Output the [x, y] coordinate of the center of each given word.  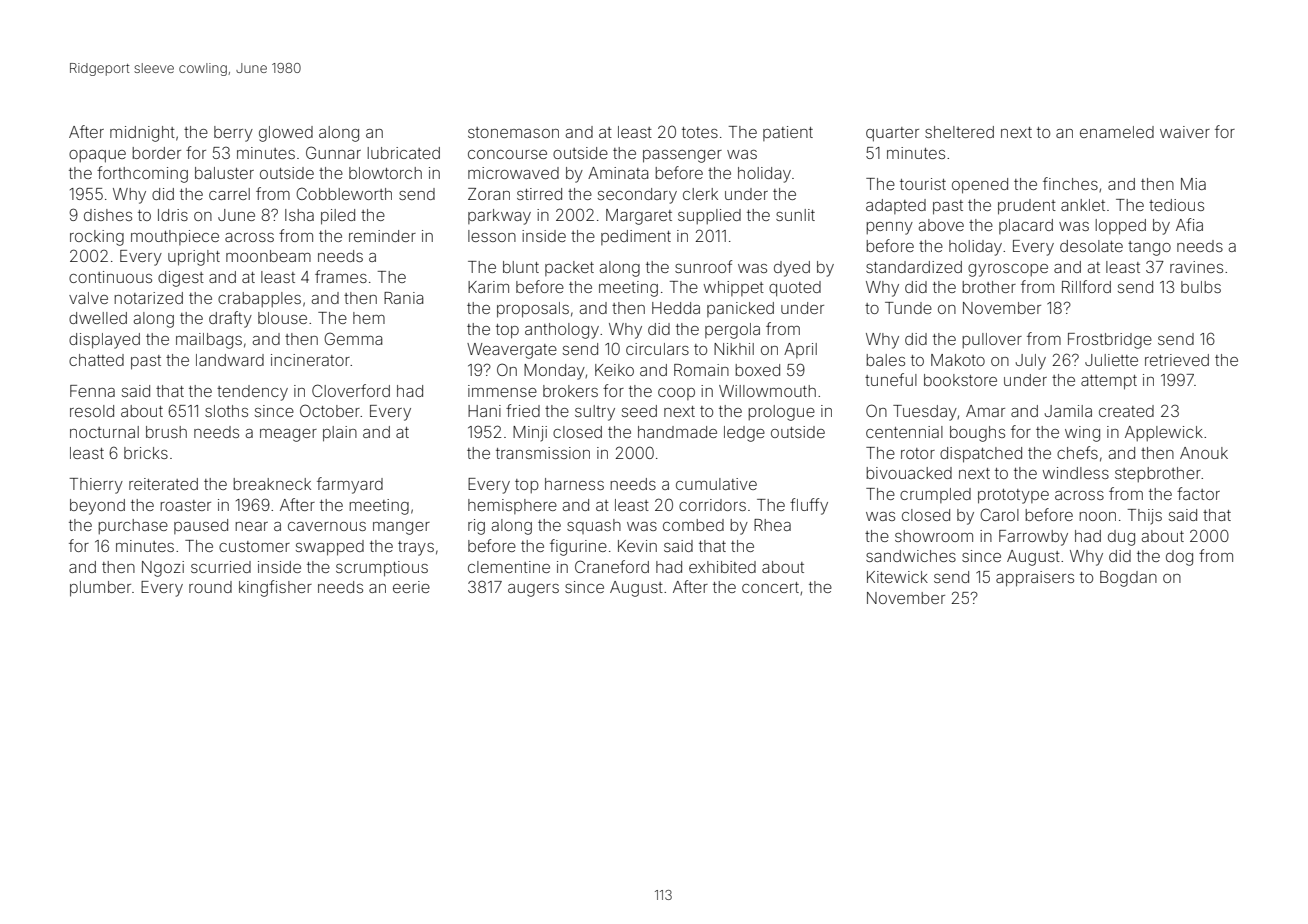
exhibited [722, 567]
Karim [488, 287]
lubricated [404, 153]
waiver [1185, 132]
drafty [230, 319]
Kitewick [897, 577]
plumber [100, 589]
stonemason [513, 132]
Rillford [1086, 286]
